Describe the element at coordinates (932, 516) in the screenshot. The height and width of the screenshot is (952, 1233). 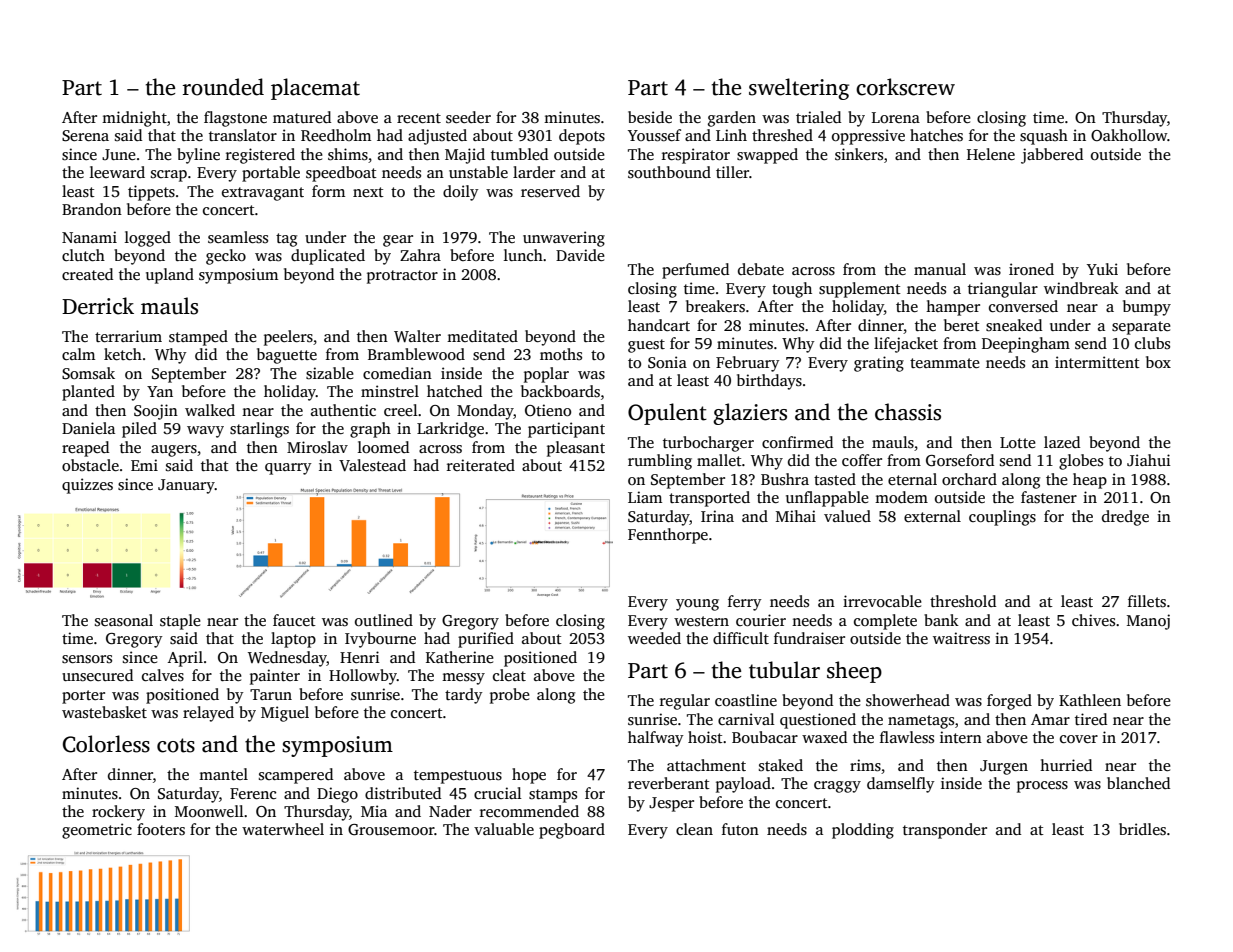
I see `external` at that location.
